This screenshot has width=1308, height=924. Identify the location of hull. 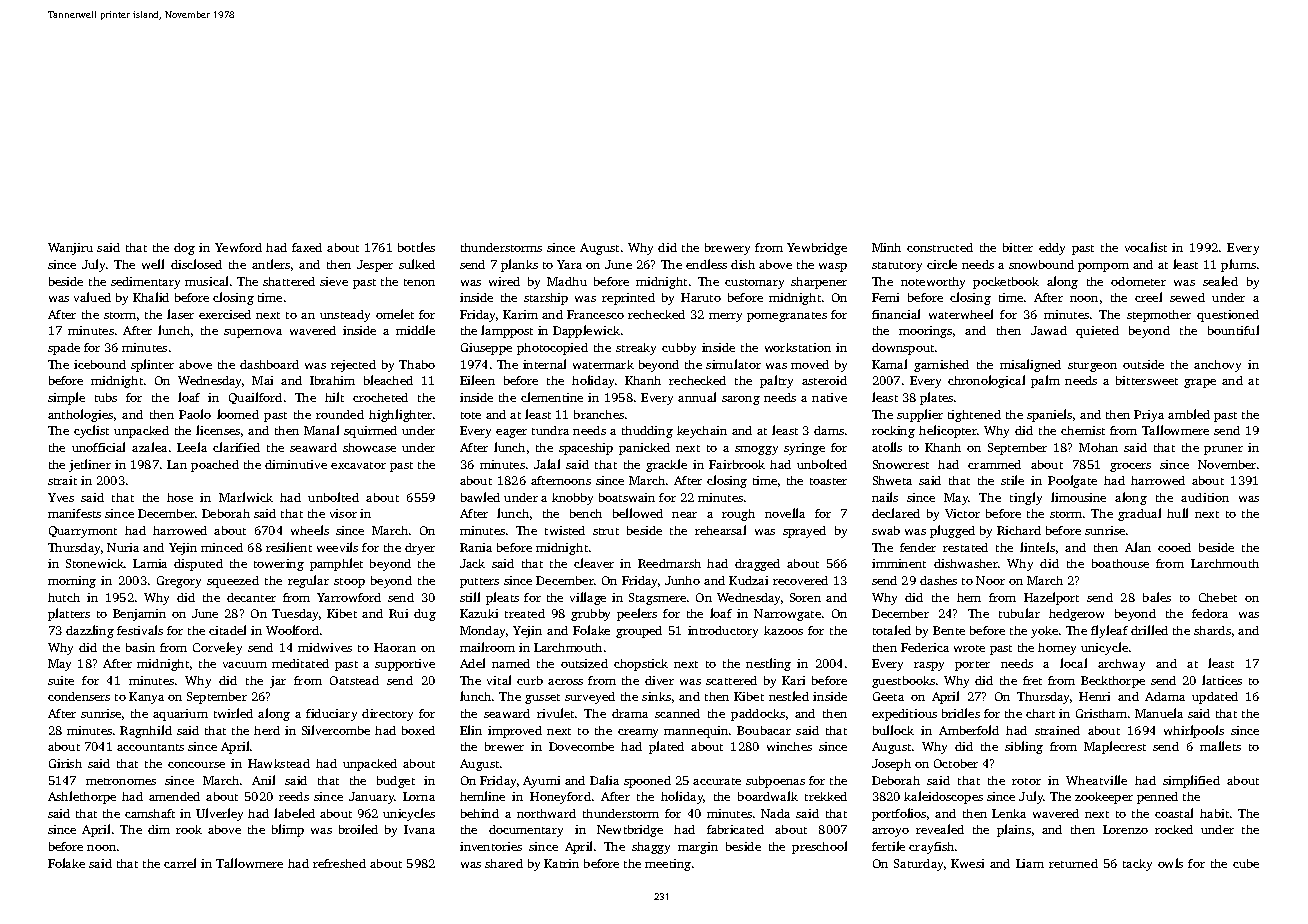
(1177, 513).
